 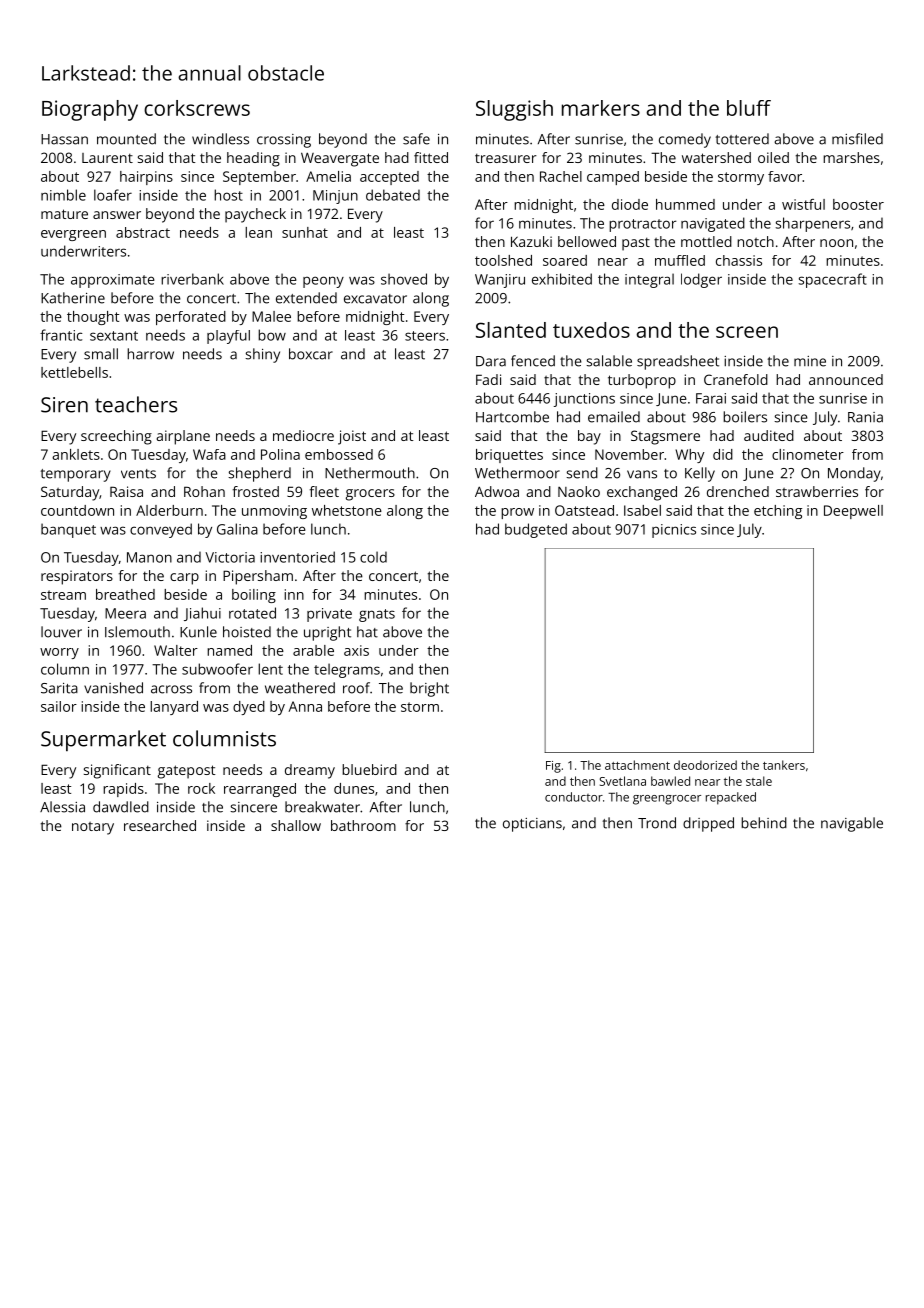 What do you see at coordinates (601, 108) in the screenshot?
I see `markers` at bounding box center [601, 108].
